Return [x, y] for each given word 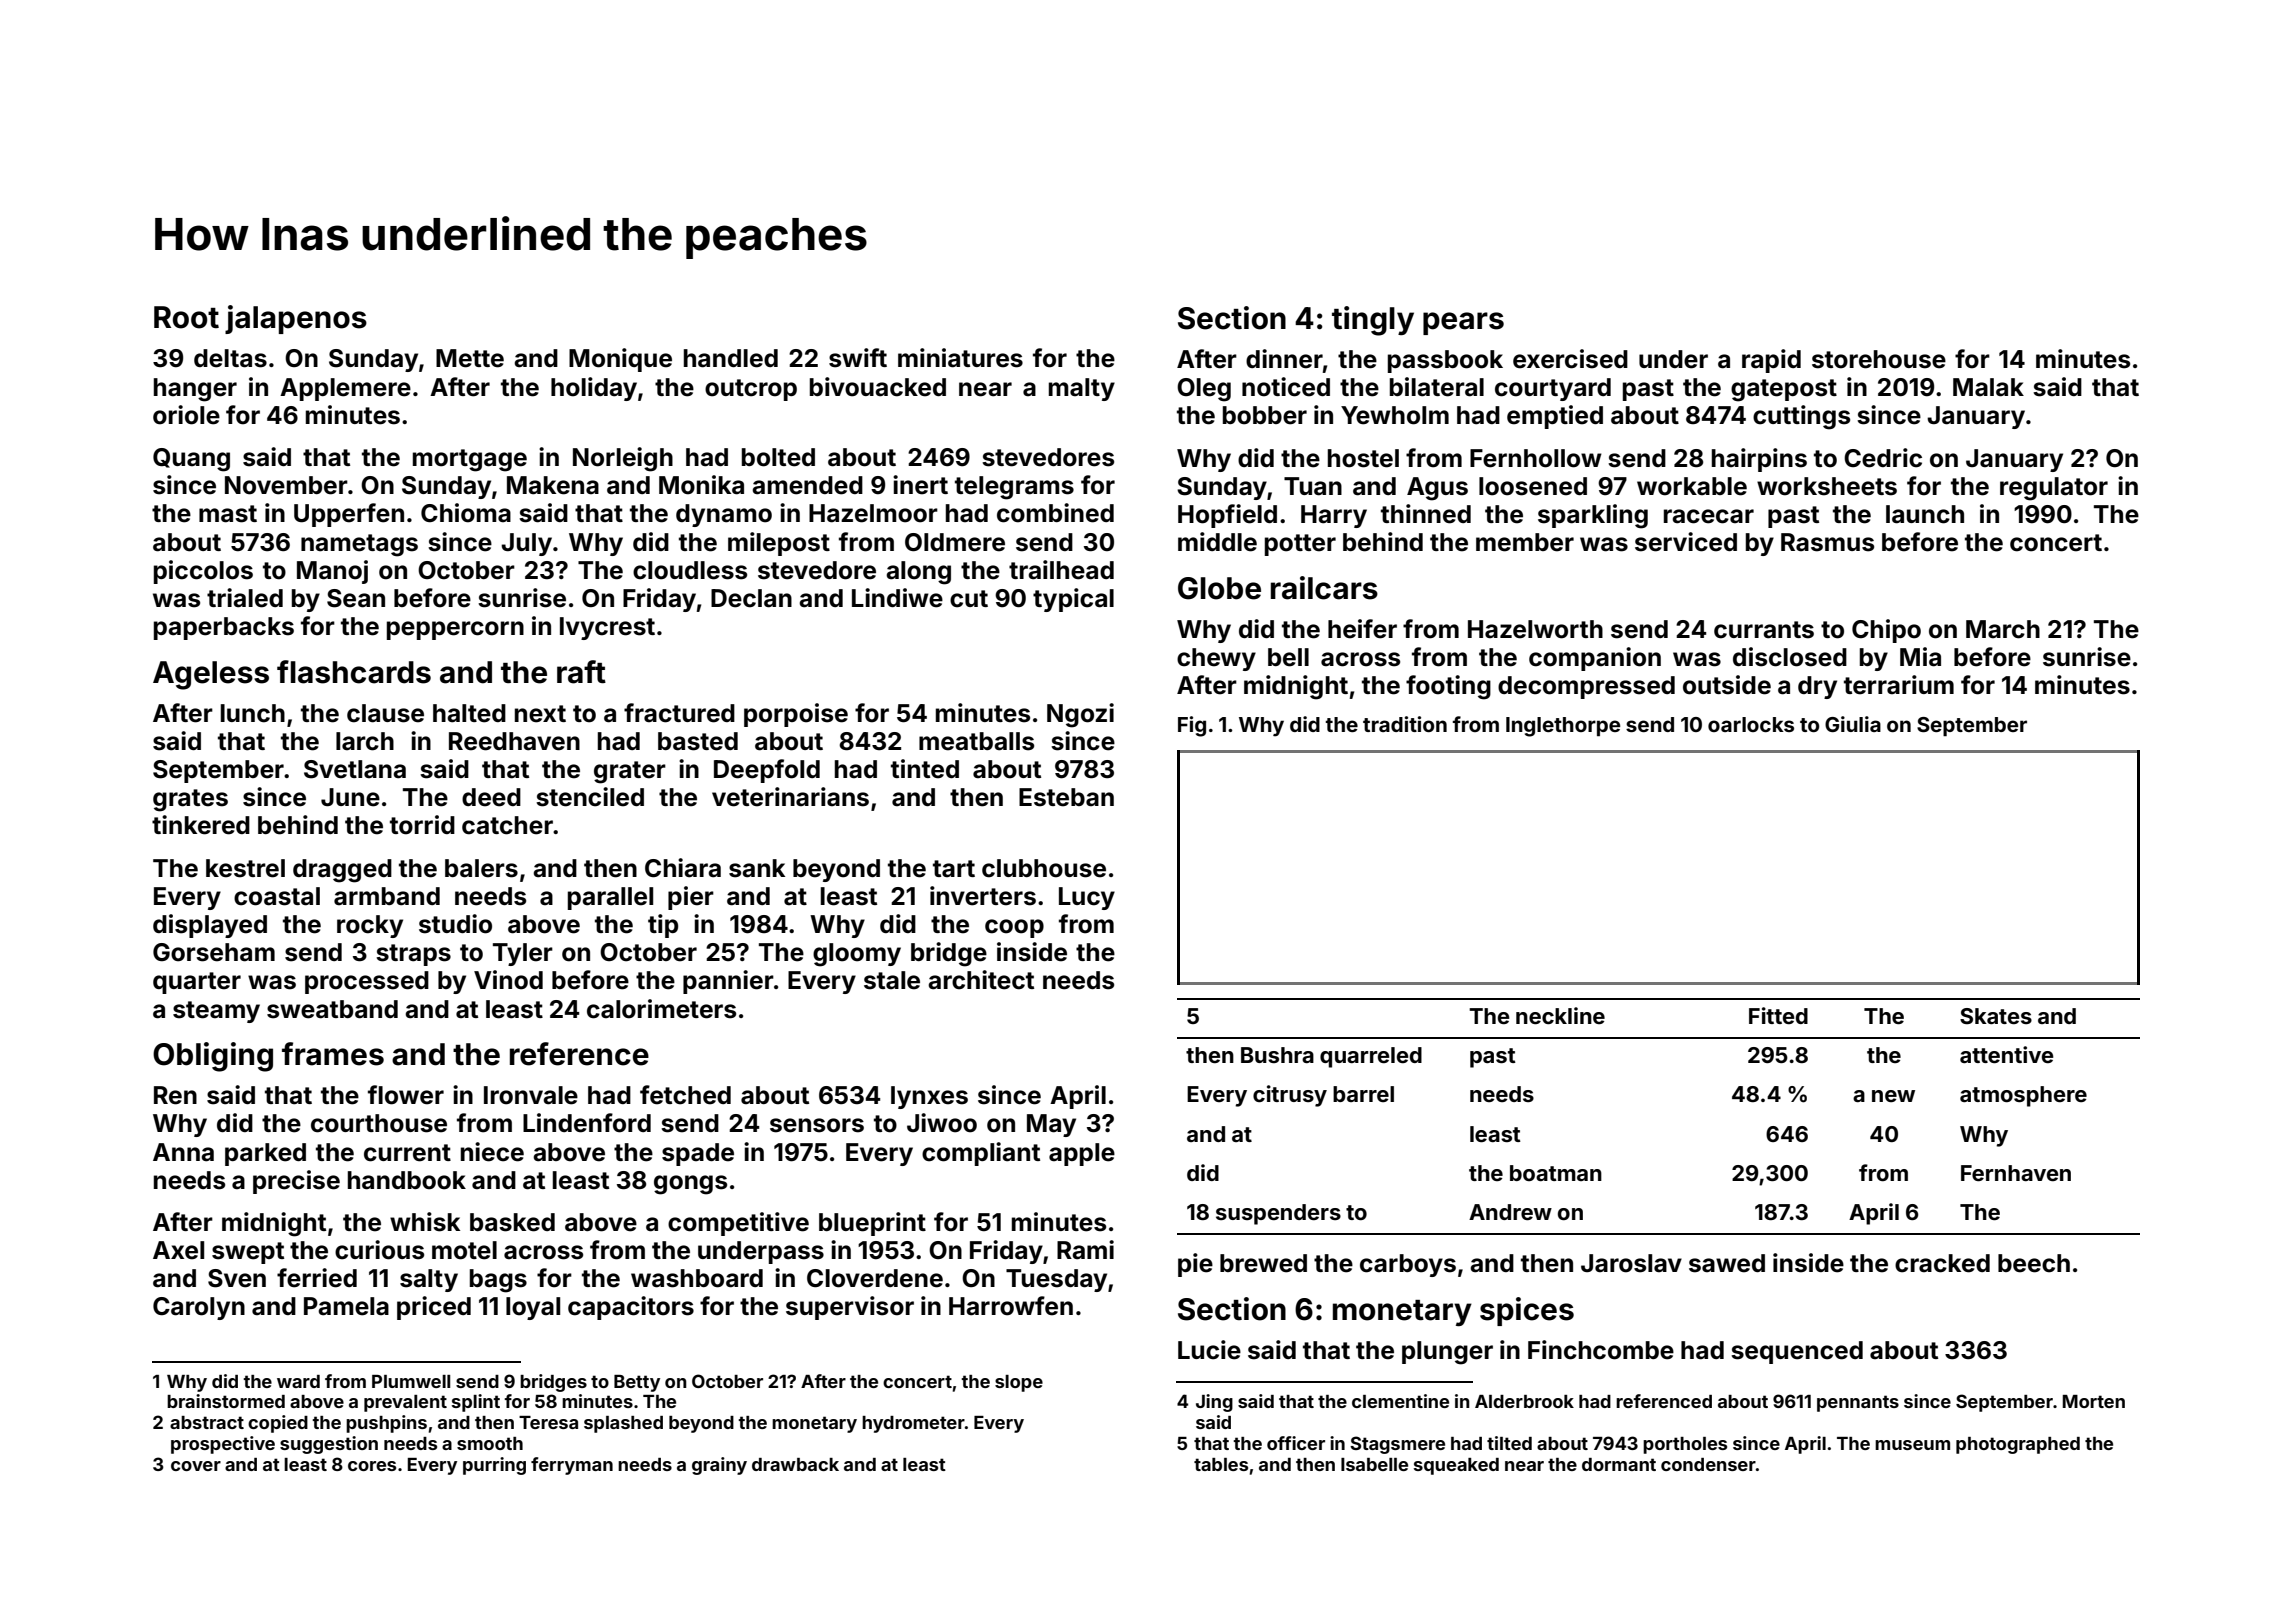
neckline [1560, 1015]
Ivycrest [607, 628]
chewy [1216, 659]
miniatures [960, 358]
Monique [620, 360]
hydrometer [913, 1424]
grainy [719, 1466]
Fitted [1778, 1015]
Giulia [1853, 724]
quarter [197, 983]
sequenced [1797, 1352]
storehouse [1879, 359]
